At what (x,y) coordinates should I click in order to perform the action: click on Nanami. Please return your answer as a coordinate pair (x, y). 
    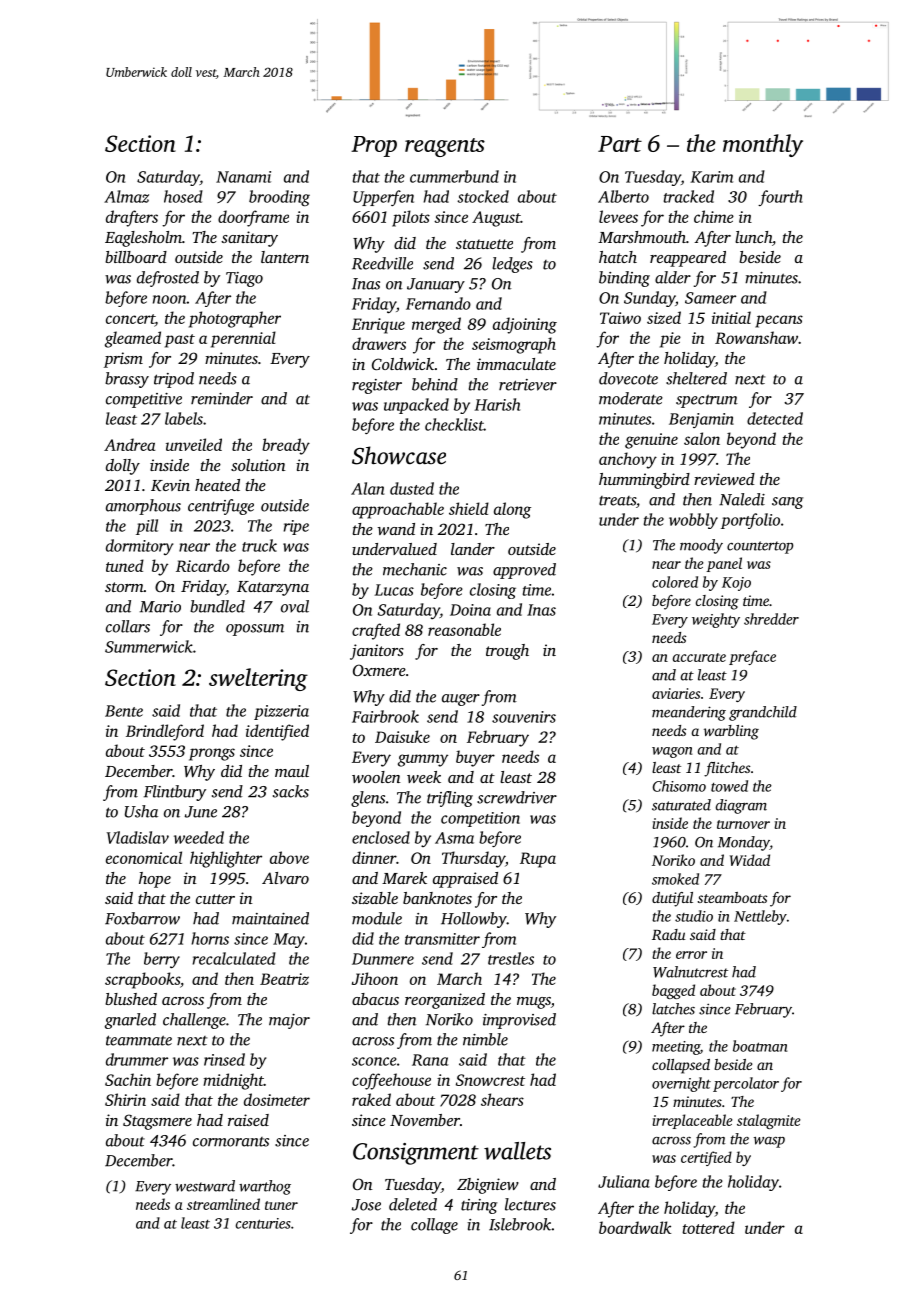
    Looking at the image, I should click on (243, 177).
